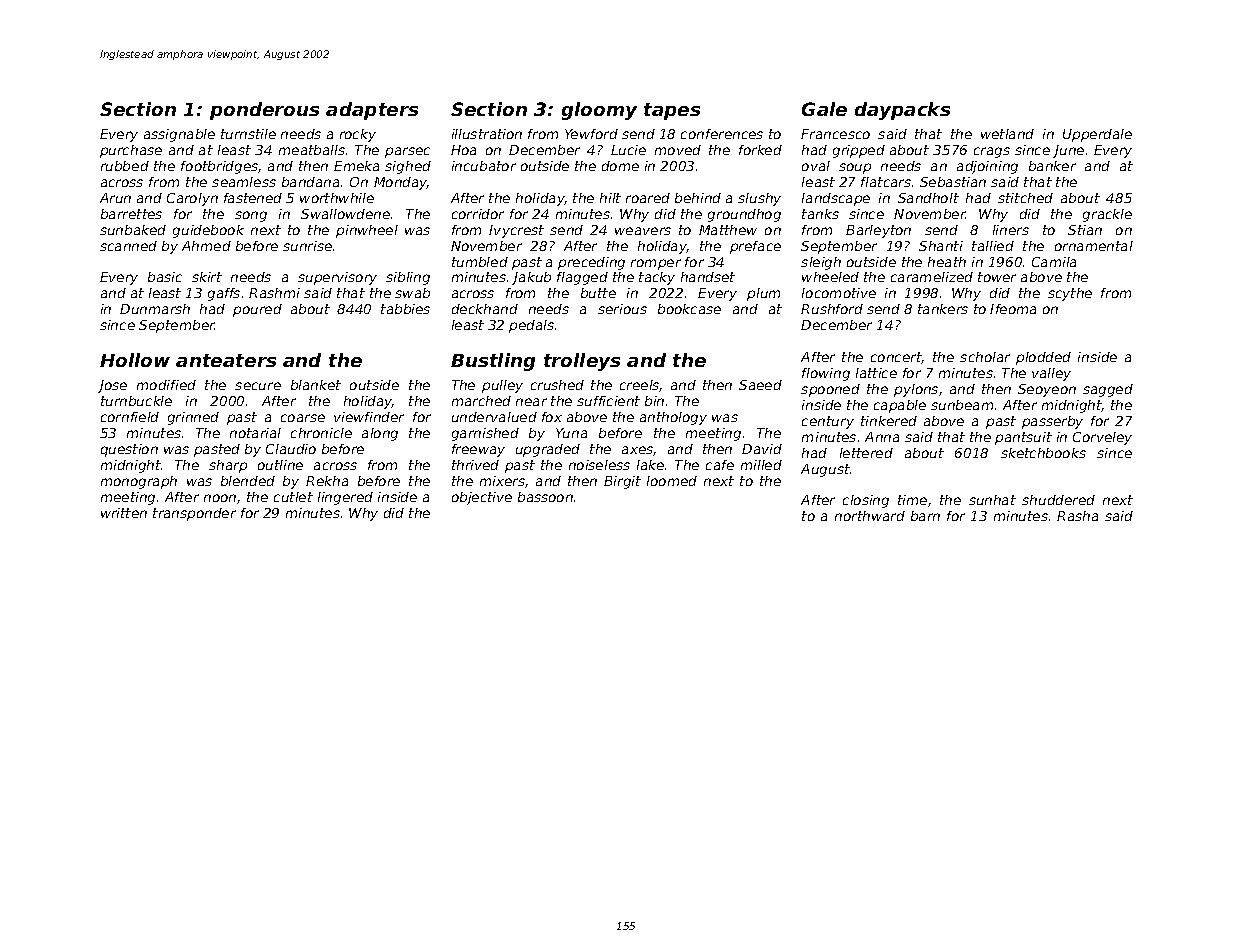 The width and height of the image is (1233, 952). Describe the element at coordinates (1107, 215) in the image. I see `grackle` at that location.
